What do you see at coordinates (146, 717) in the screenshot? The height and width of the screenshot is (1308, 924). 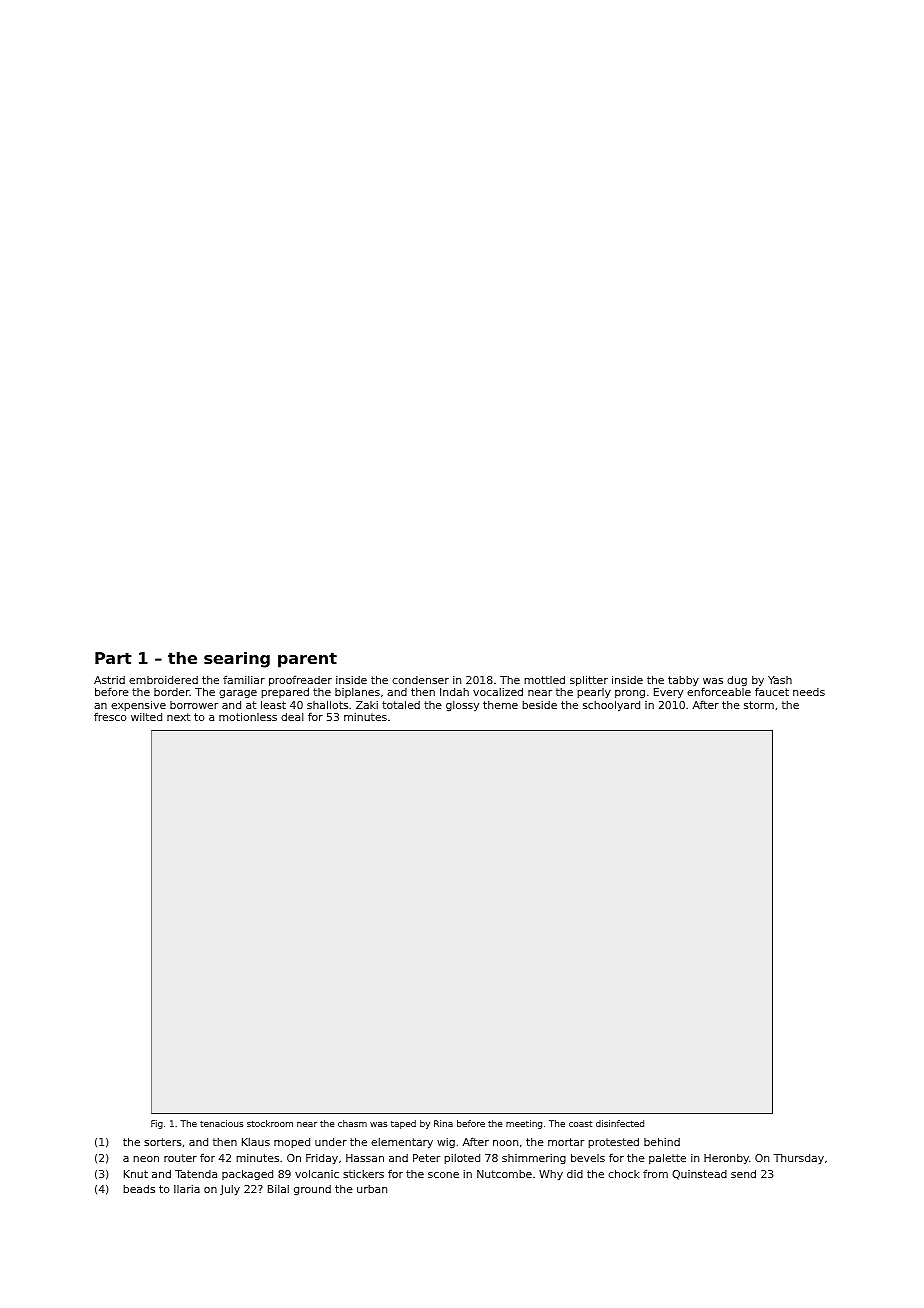 I see `wilted` at bounding box center [146, 717].
